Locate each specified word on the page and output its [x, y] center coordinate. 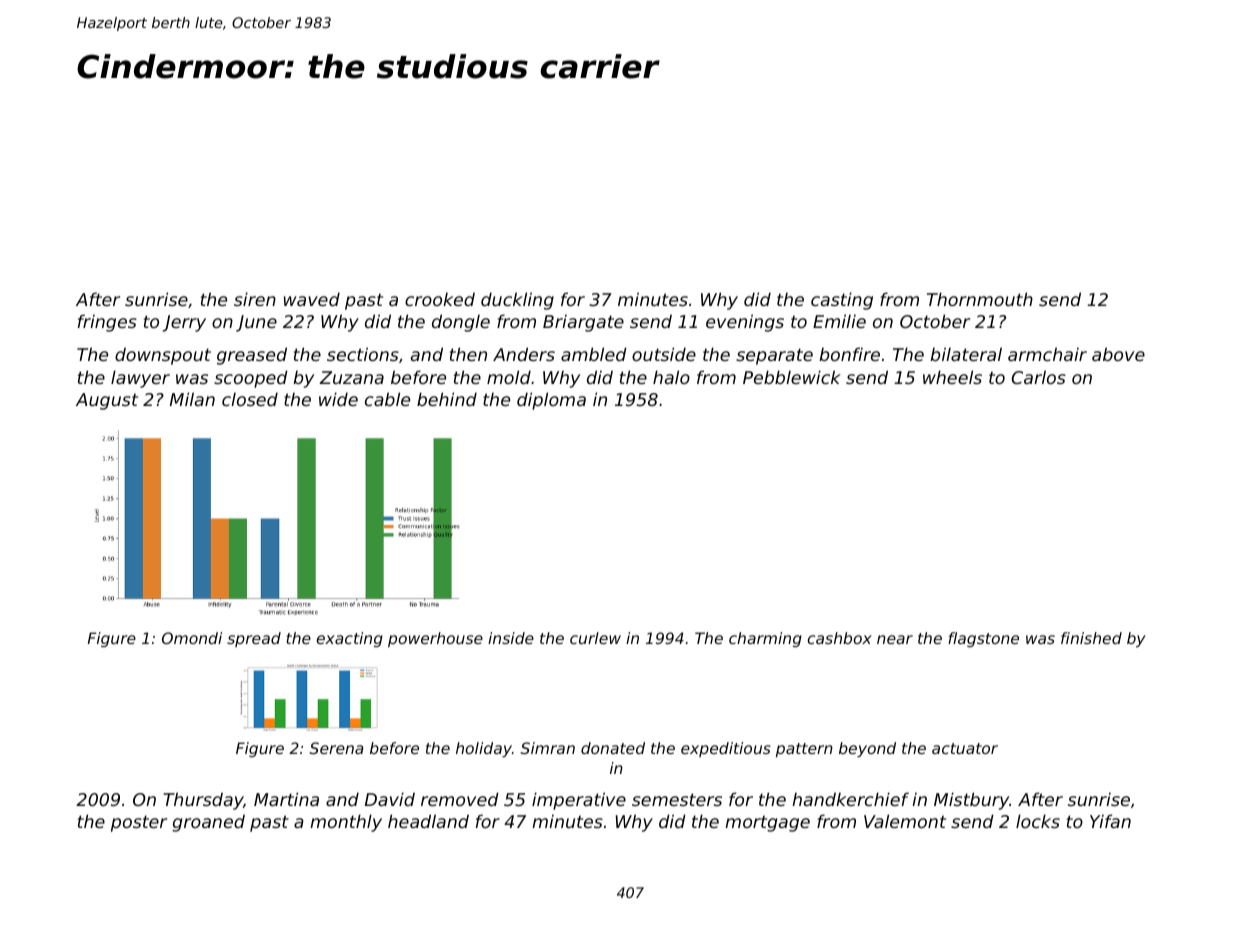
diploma [551, 401]
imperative [579, 801]
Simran [548, 748]
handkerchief [850, 799]
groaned [208, 823]
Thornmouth [980, 299]
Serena [336, 748]
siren [255, 299]
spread [254, 639]
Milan [192, 399]
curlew [595, 638]
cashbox [840, 638]
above [1118, 354]
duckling [517, 301]
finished [1091, 638]
